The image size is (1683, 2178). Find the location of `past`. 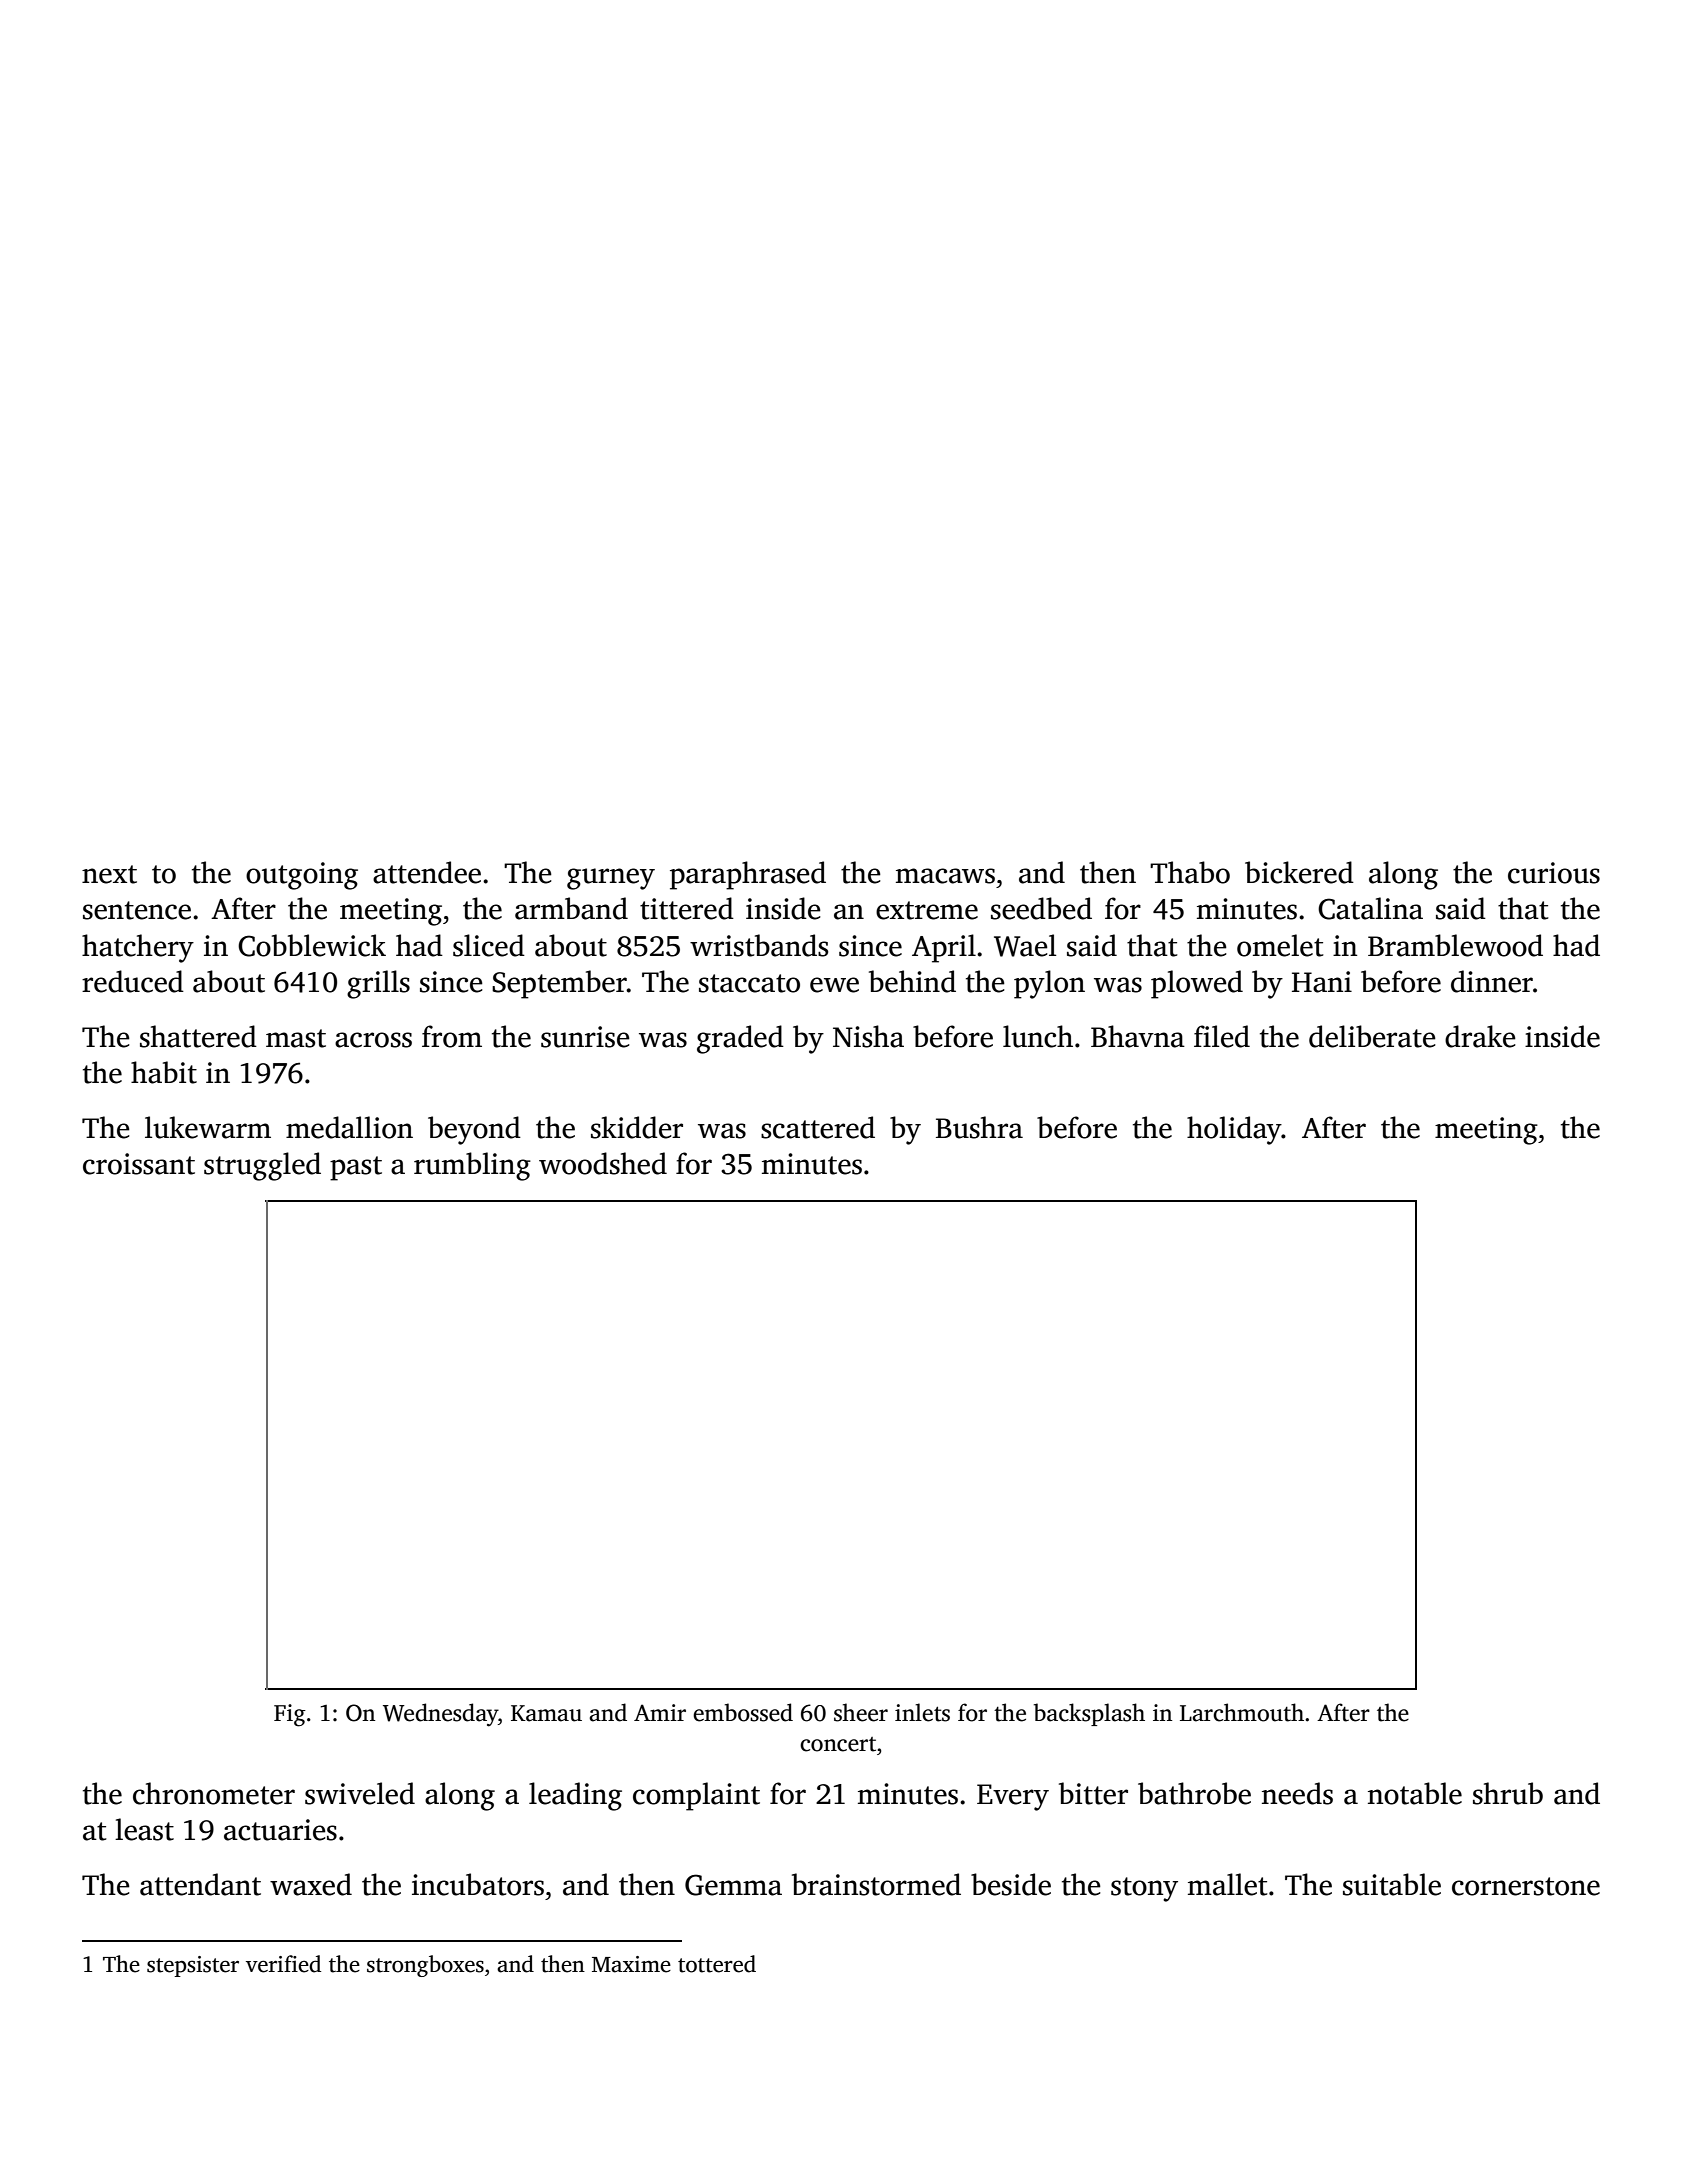

past is located at coordinates (356, 1168).
